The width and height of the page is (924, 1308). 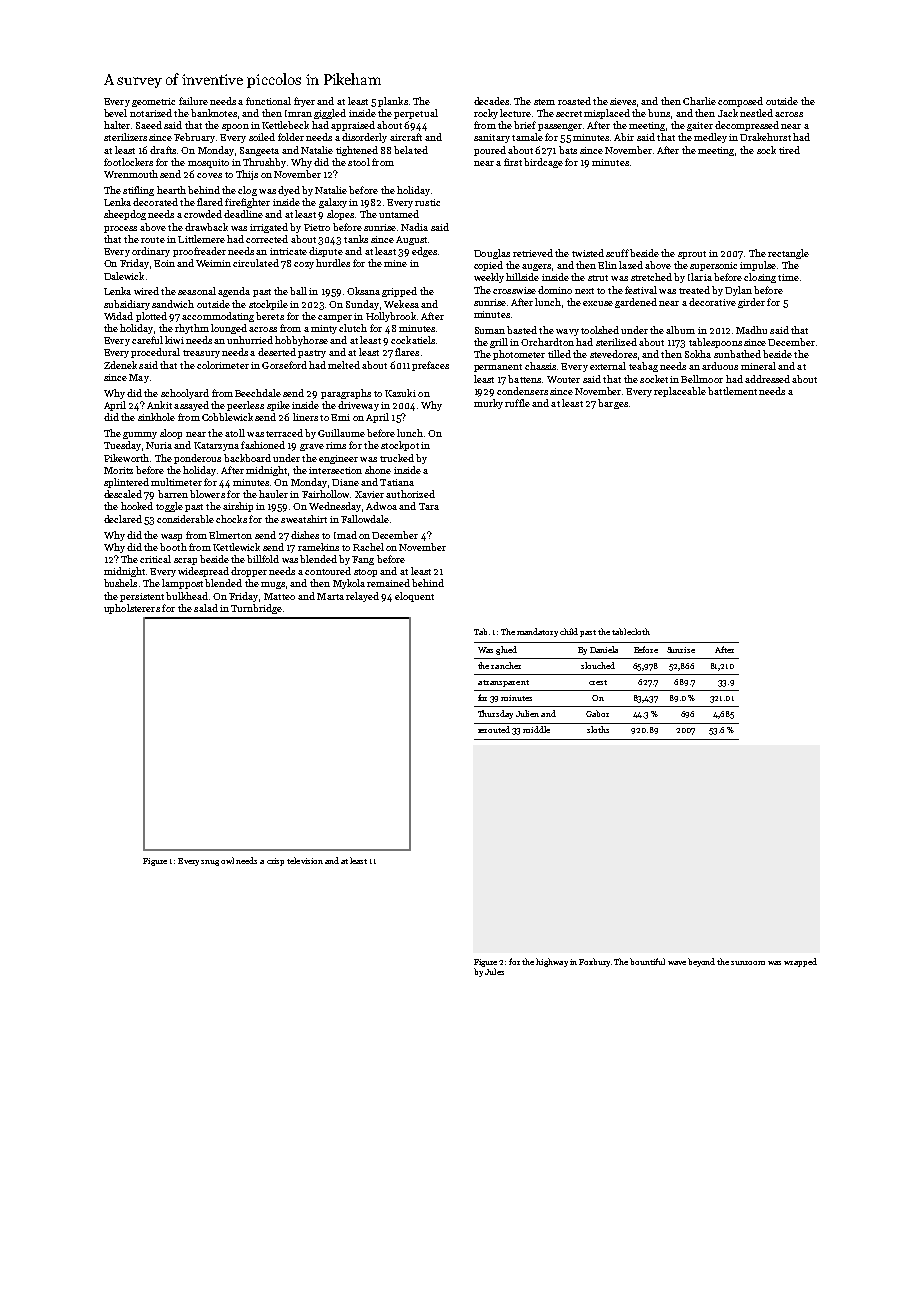 I want to click on failure, so click(x=193, y=101).
